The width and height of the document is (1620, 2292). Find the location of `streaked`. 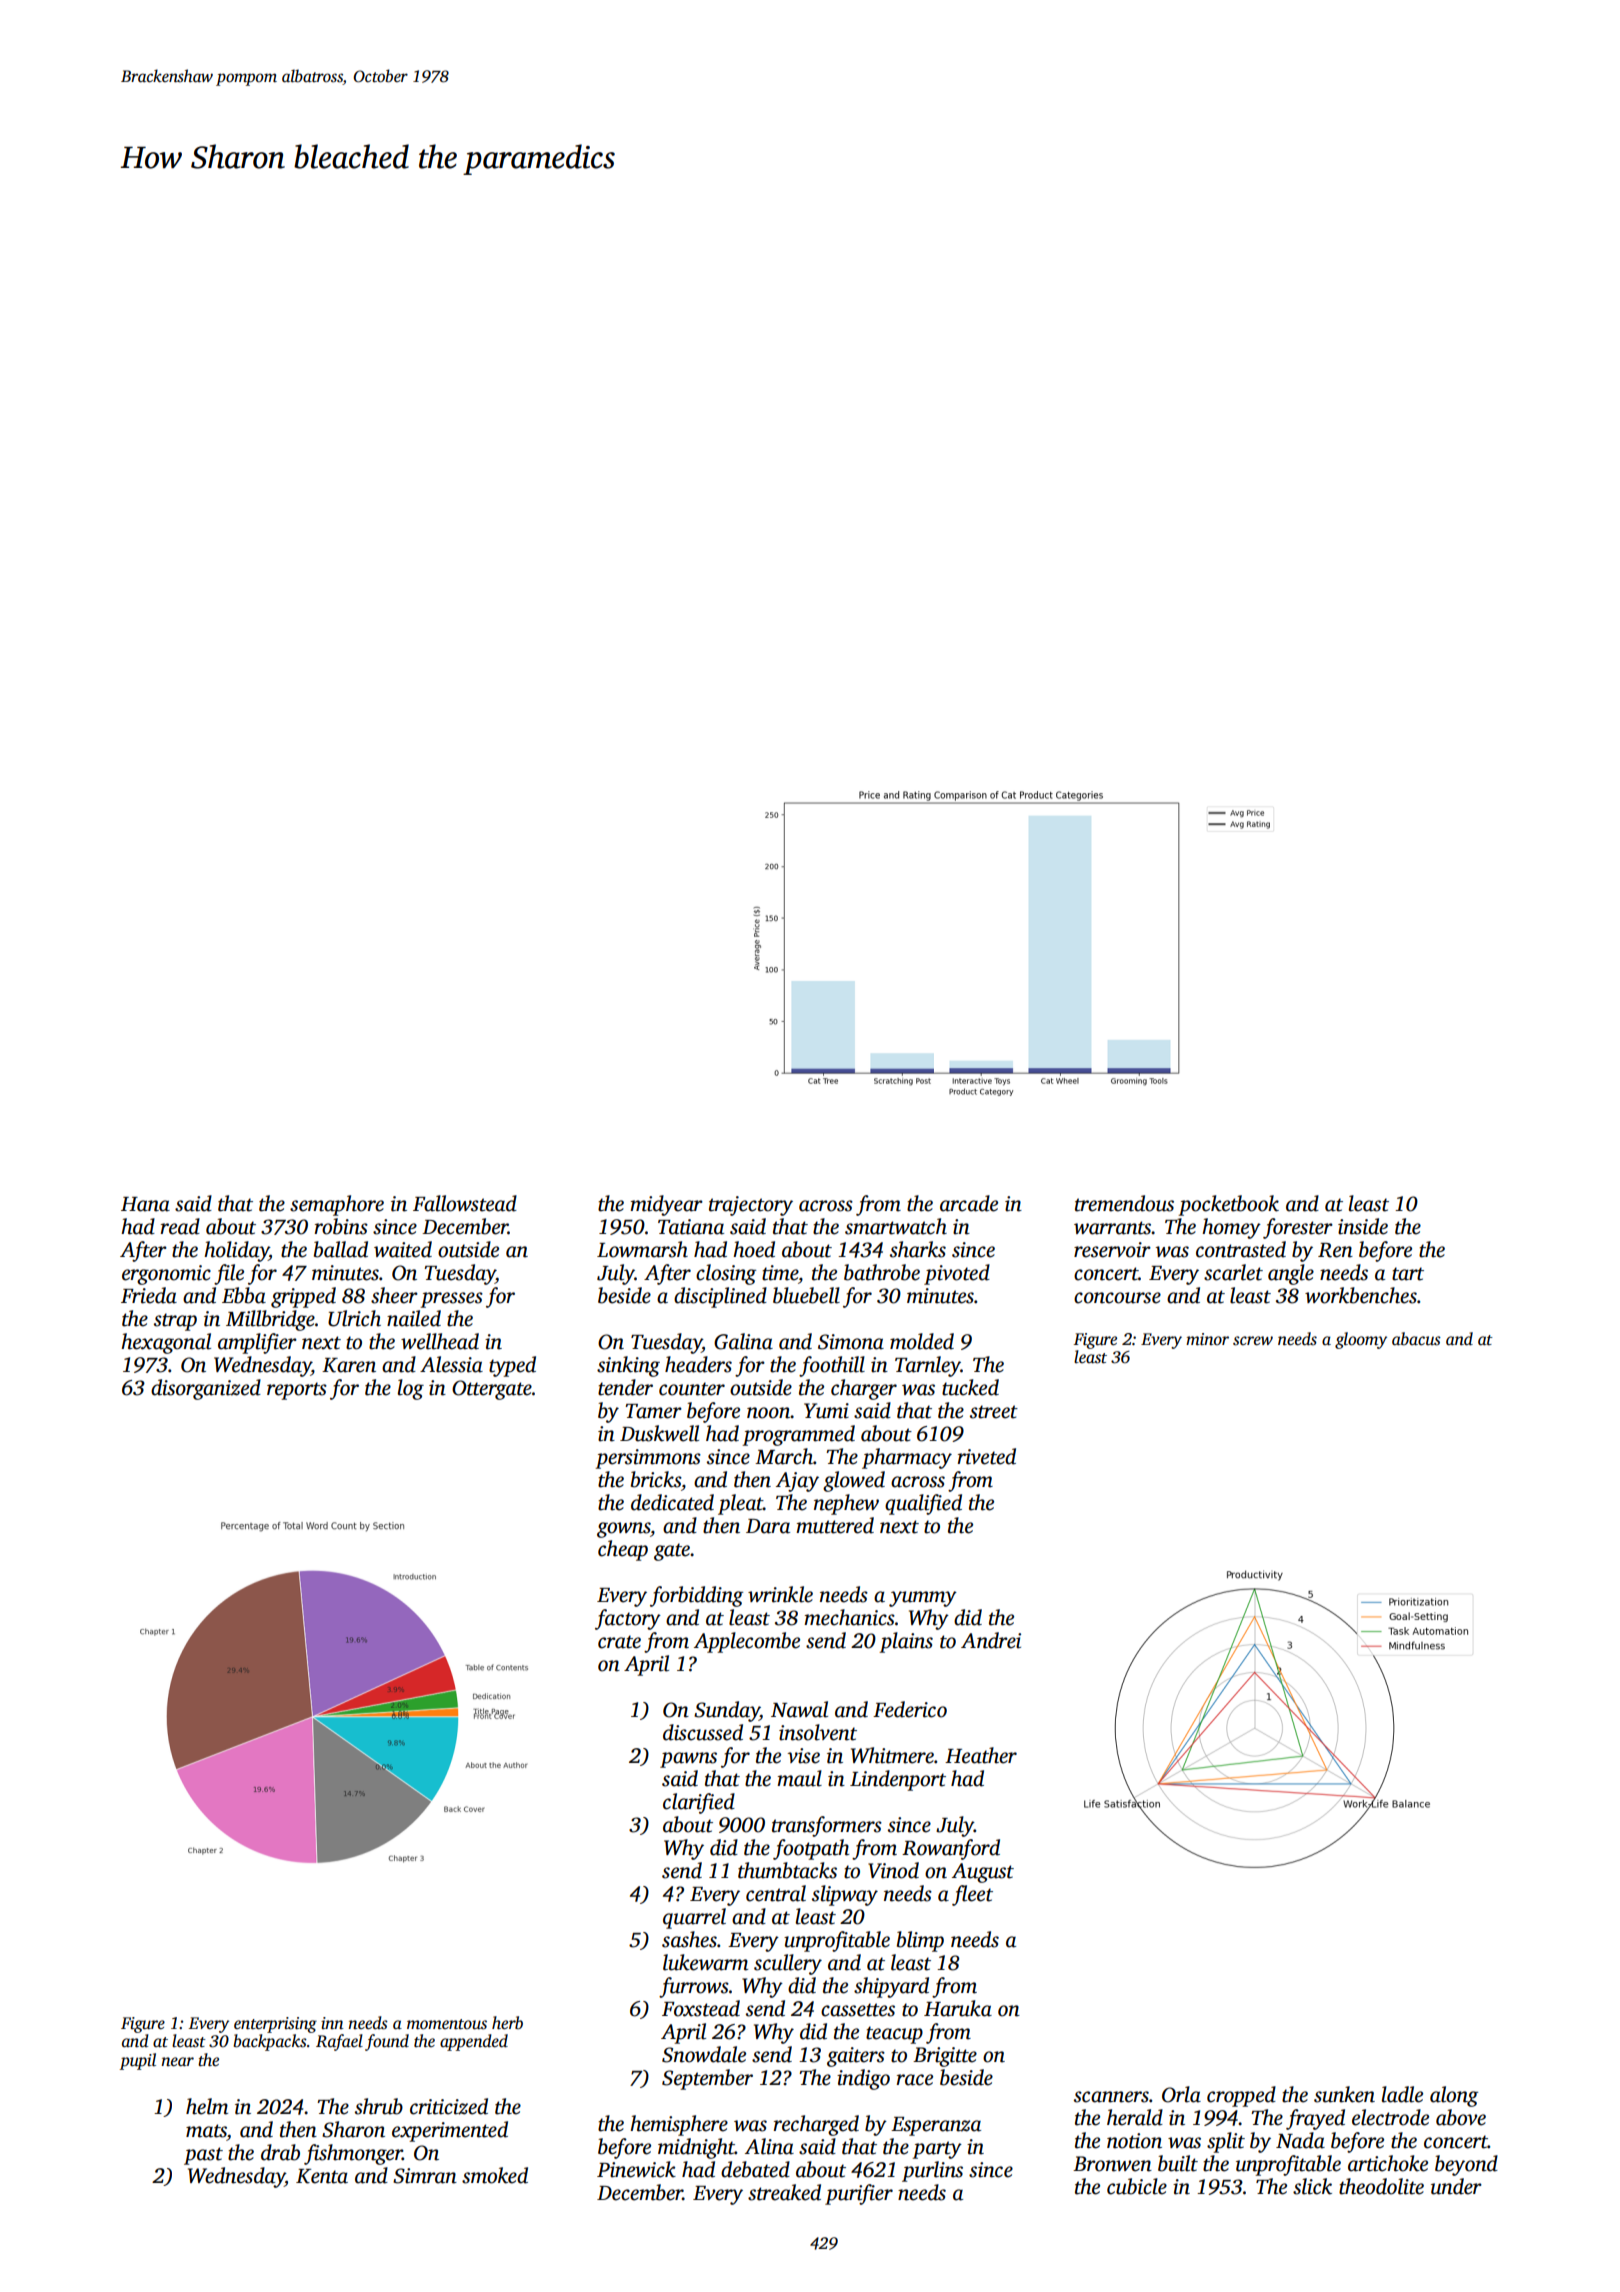

streaked is located at coordinates (784, 2192).
